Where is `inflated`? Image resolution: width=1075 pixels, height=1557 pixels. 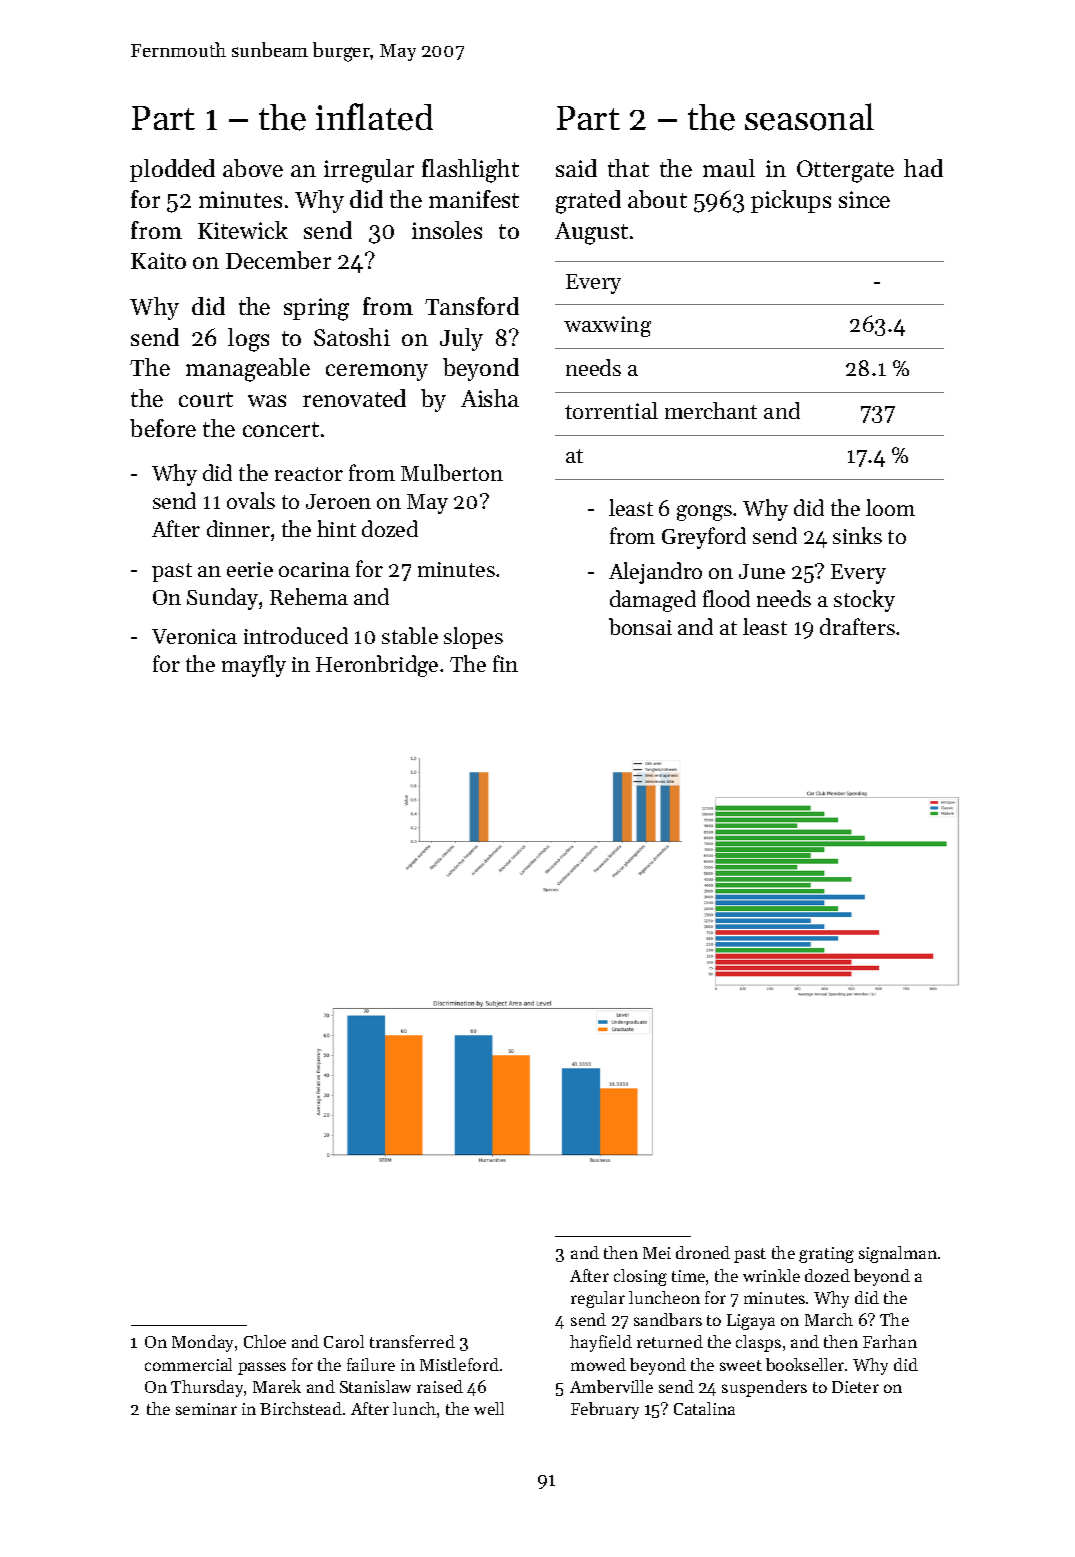
inflated is located at coordinates (374, 117).
